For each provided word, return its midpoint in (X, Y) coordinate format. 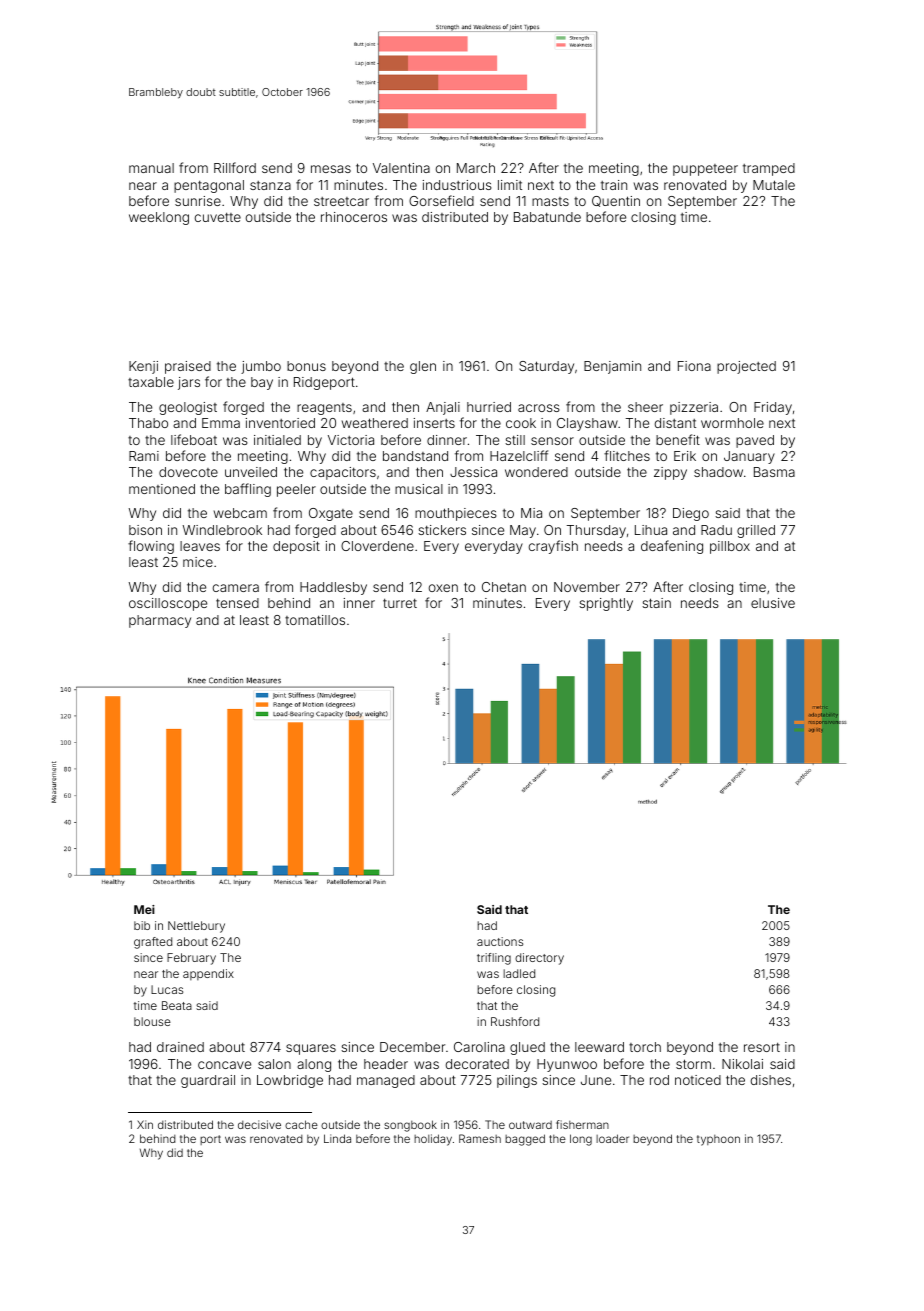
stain (656, 603)
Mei (144, 909)
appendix (208, 974)
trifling (494, 959)
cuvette (218, 217)
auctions (500, 941)
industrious (457, 185)
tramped (769, 169)
